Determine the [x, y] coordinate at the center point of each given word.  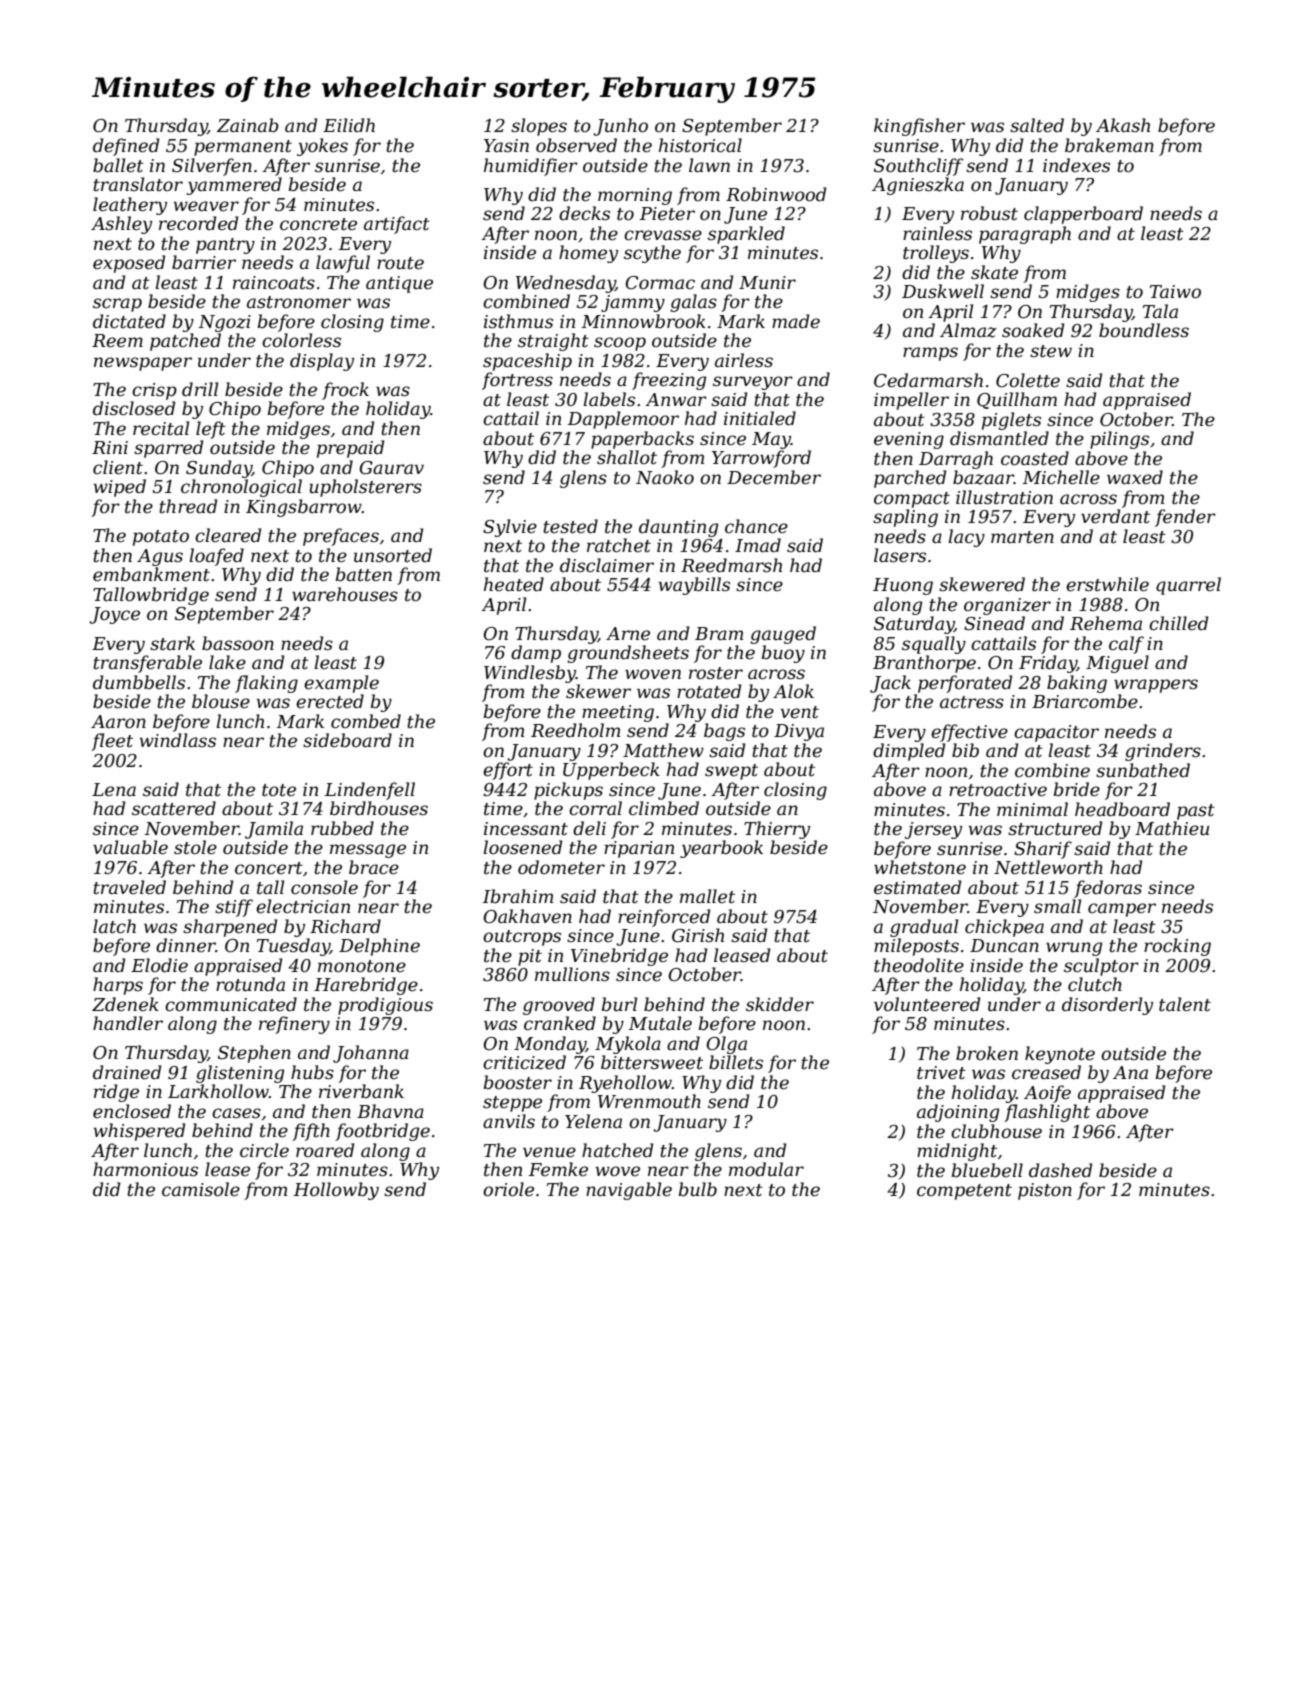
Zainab [248, 125]
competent [964, 1192]
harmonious [145, 1169]
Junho [620, 127]
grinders [1163, 752]
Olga [726, 1045]
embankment [151, 574]
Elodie [159, 965]
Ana [1130, 1072]
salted [1037, 125]
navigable [629, 1191]
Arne [628, 634]
